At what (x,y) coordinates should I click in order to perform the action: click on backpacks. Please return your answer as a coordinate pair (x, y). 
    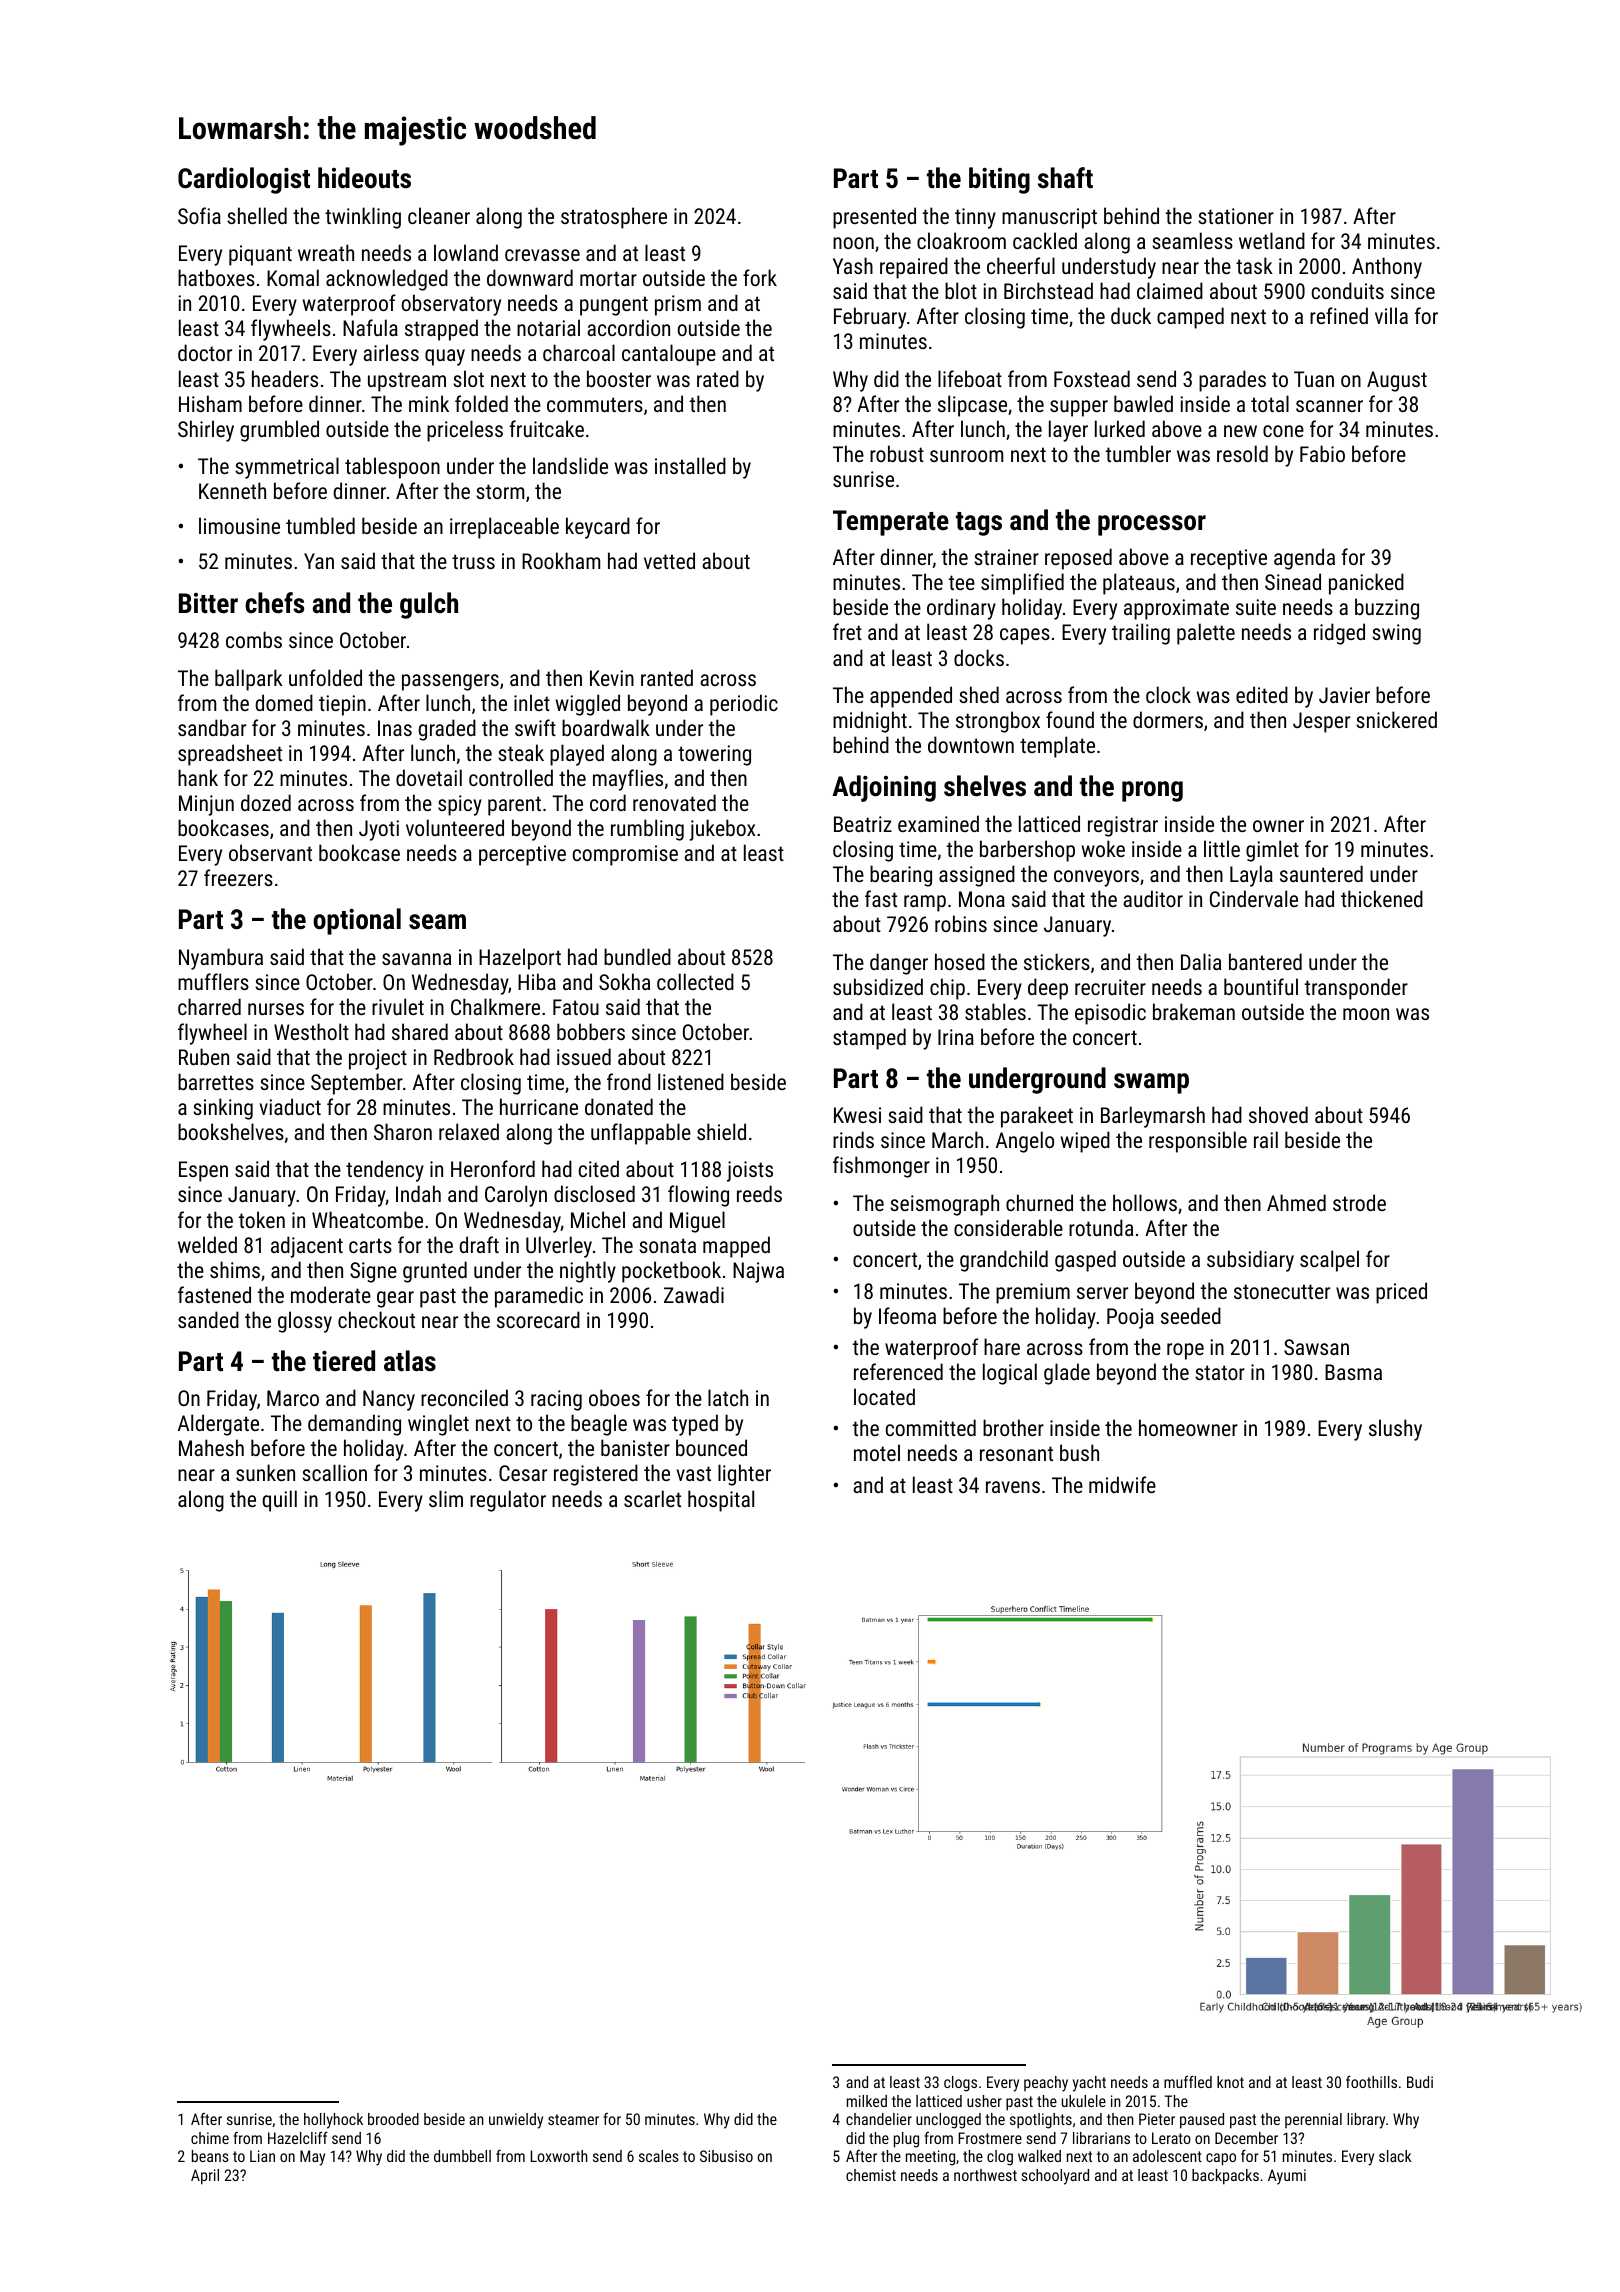
    Looking at the image, I should click on (1225, 2177).
